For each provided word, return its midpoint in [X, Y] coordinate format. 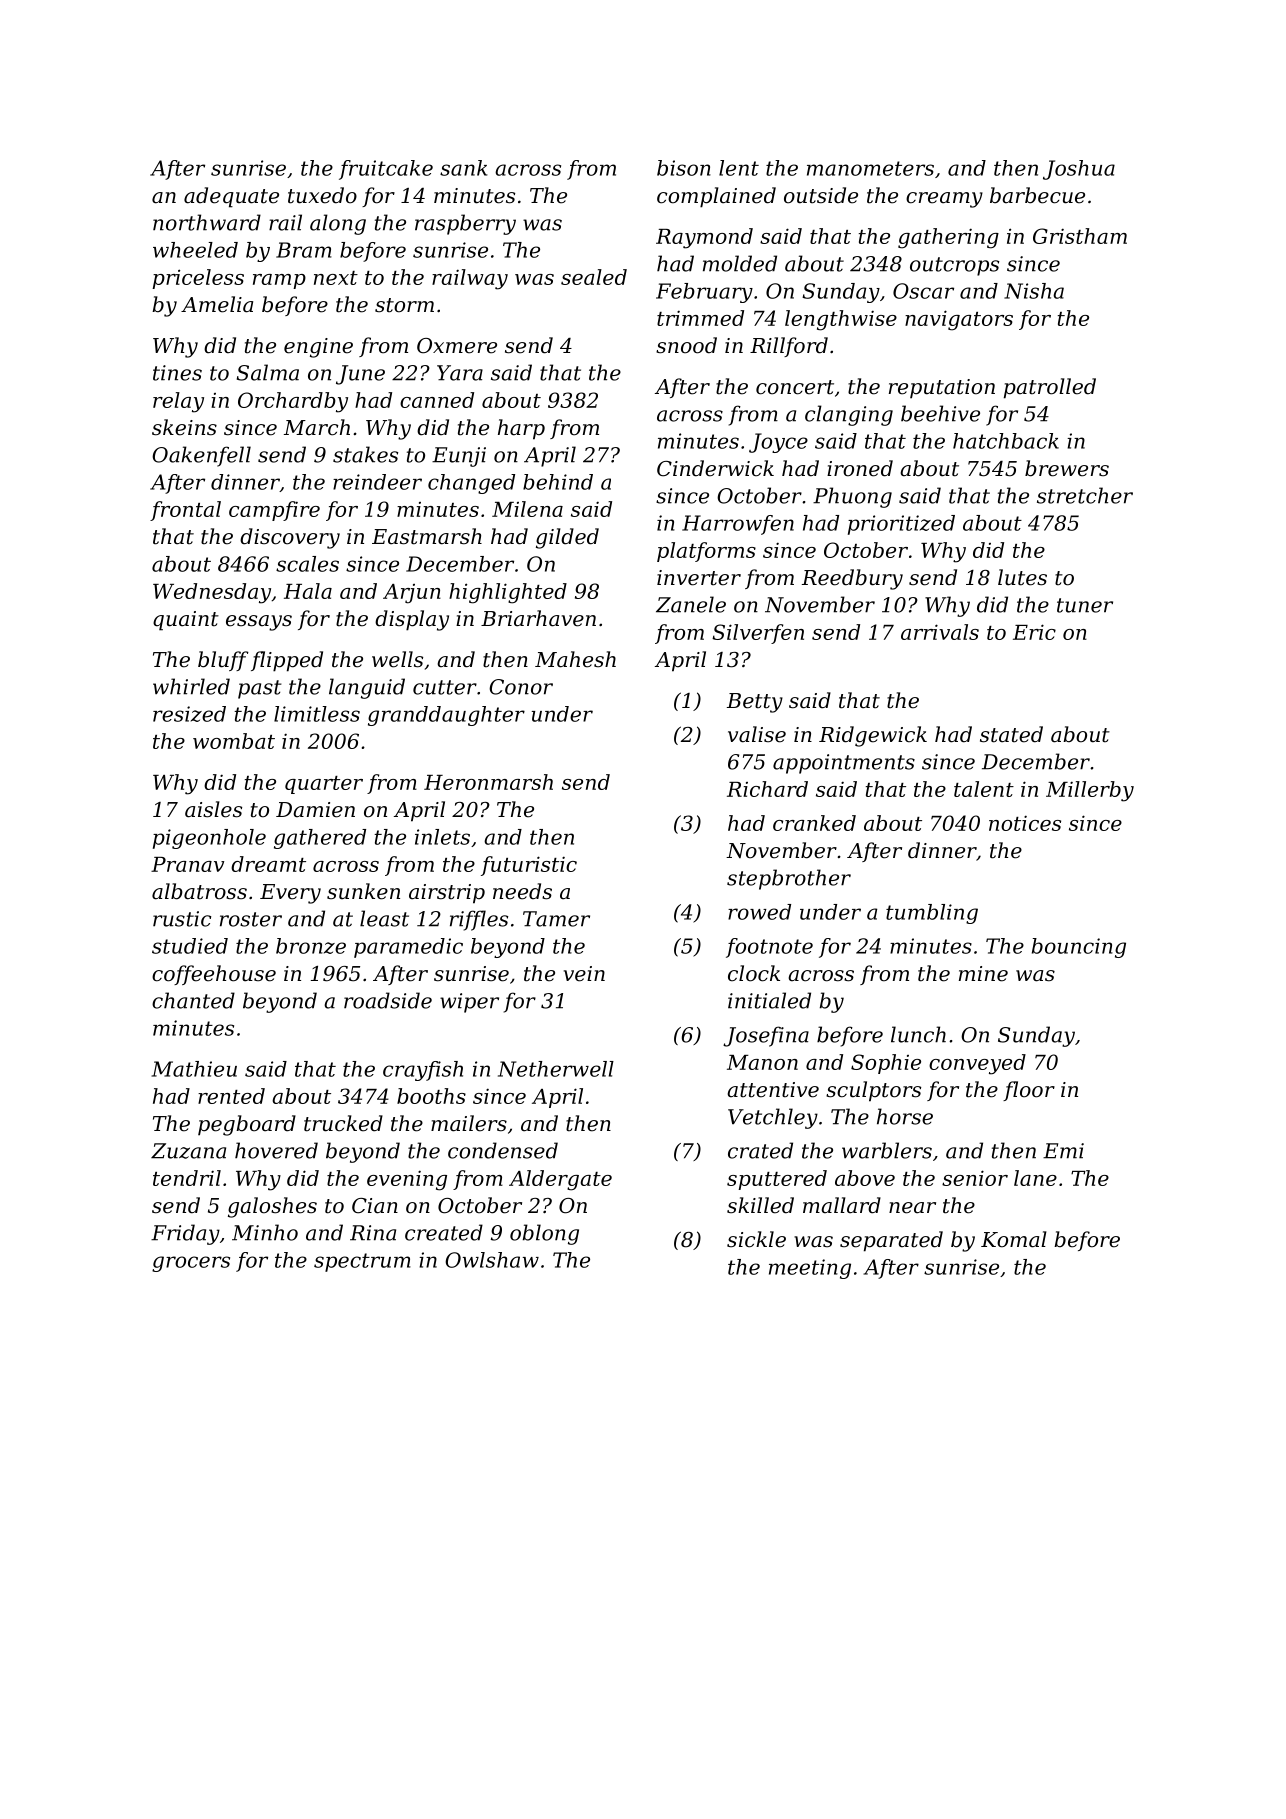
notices [1025, 823]
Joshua [1079, 170]
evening [407, 1180]
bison [684, 168]
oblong [544, 1234]
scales [307, 564]
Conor [521, 687]
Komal [1014, 1239]
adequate [231, 197]
